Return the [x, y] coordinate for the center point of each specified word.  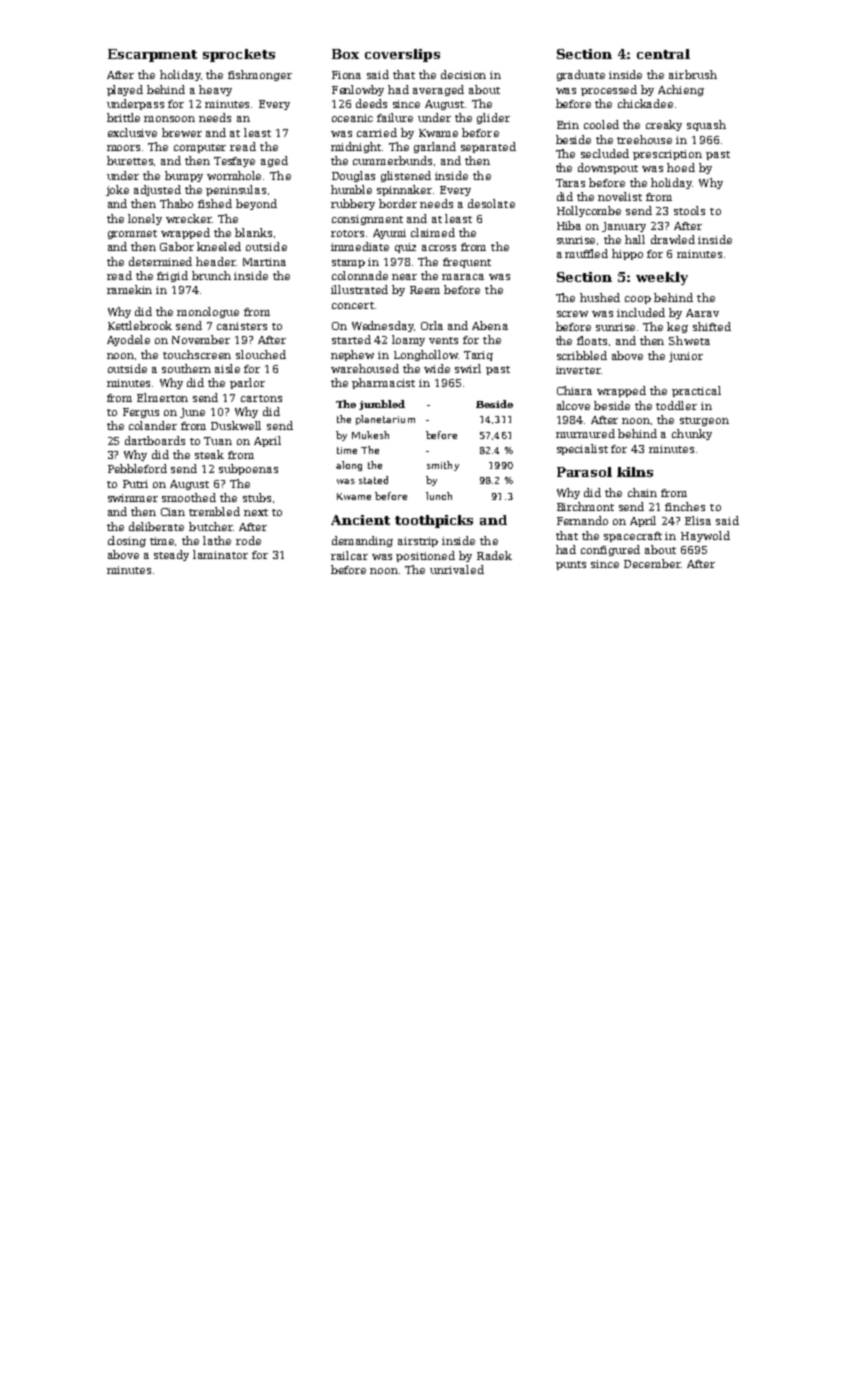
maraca [463, 277]
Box [345, 54]
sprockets [239, 55]
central [663, 54]
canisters [242, 326]
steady [171, 555]
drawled [673, 239]
